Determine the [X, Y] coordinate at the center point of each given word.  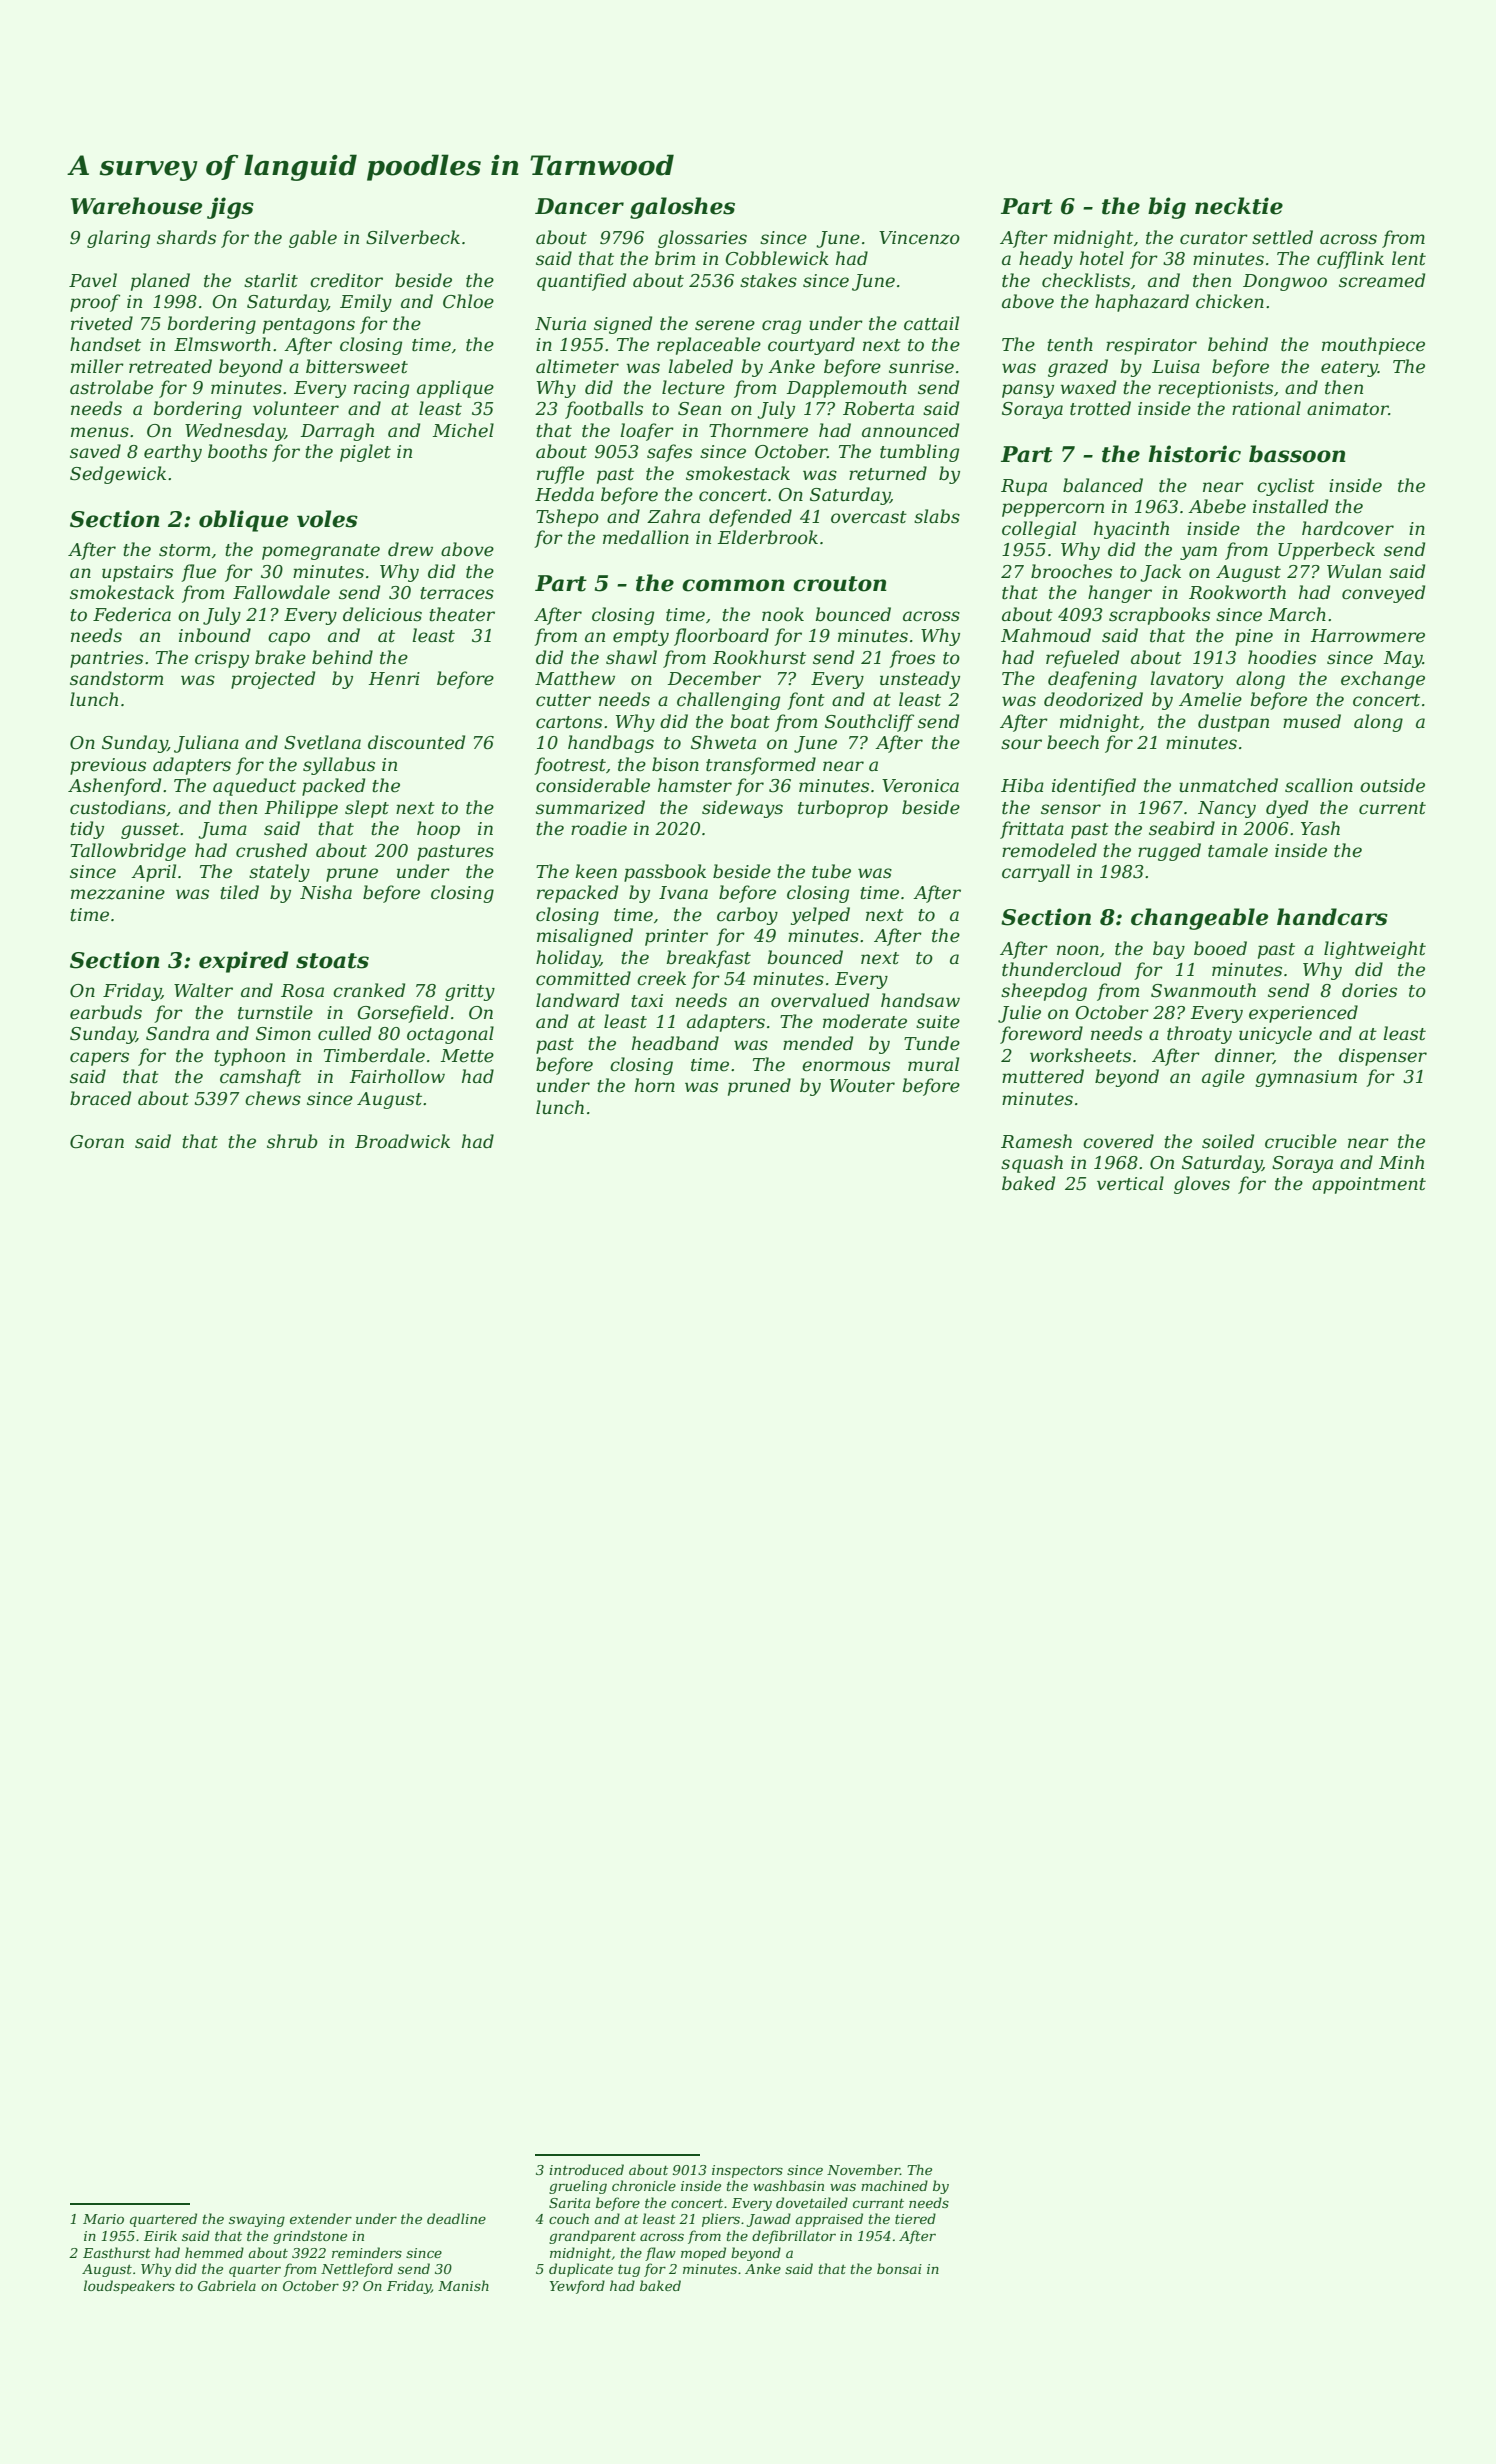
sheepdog [1044, 992]
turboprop [843, 809]
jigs [230, 208]
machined [894, 2185]
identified [1094, 787]
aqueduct [254, 787]
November [863, 2169]
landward [577, 1000]
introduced [586, 2169]
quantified [581, 282]
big [1167, 208]
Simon [283, 1034]
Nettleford [357, 2270]
